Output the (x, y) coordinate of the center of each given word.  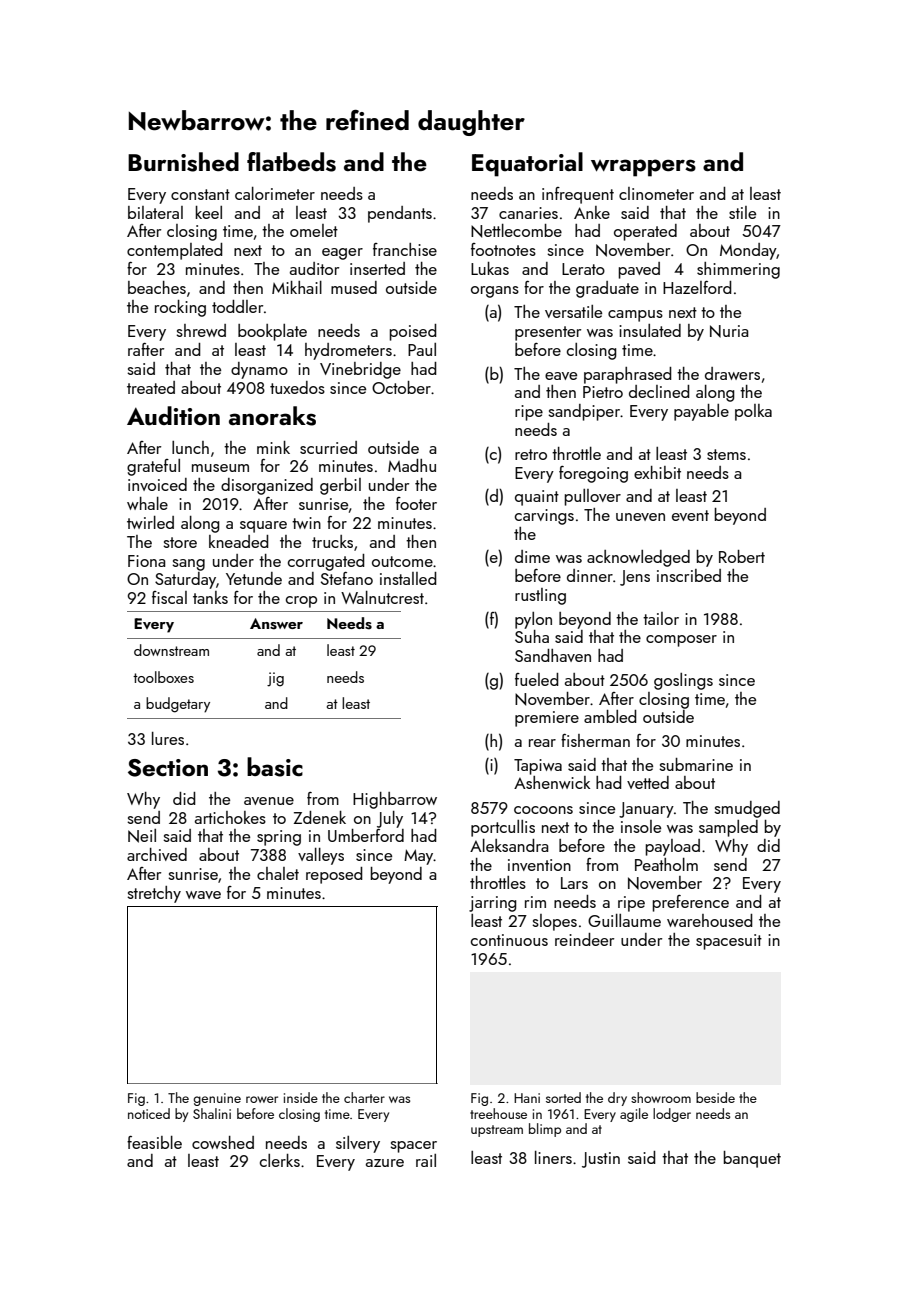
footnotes (503, 249)
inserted (377, 268)
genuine (217, 1099)
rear (542, 743)
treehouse (498, 1113)
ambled (610, 716)
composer (681, 641)
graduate (607, 289)
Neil (142, 836)
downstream (171, 650)
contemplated (175, 251)
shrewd (201, 330)
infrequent (578, 195)
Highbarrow (395, 800)
